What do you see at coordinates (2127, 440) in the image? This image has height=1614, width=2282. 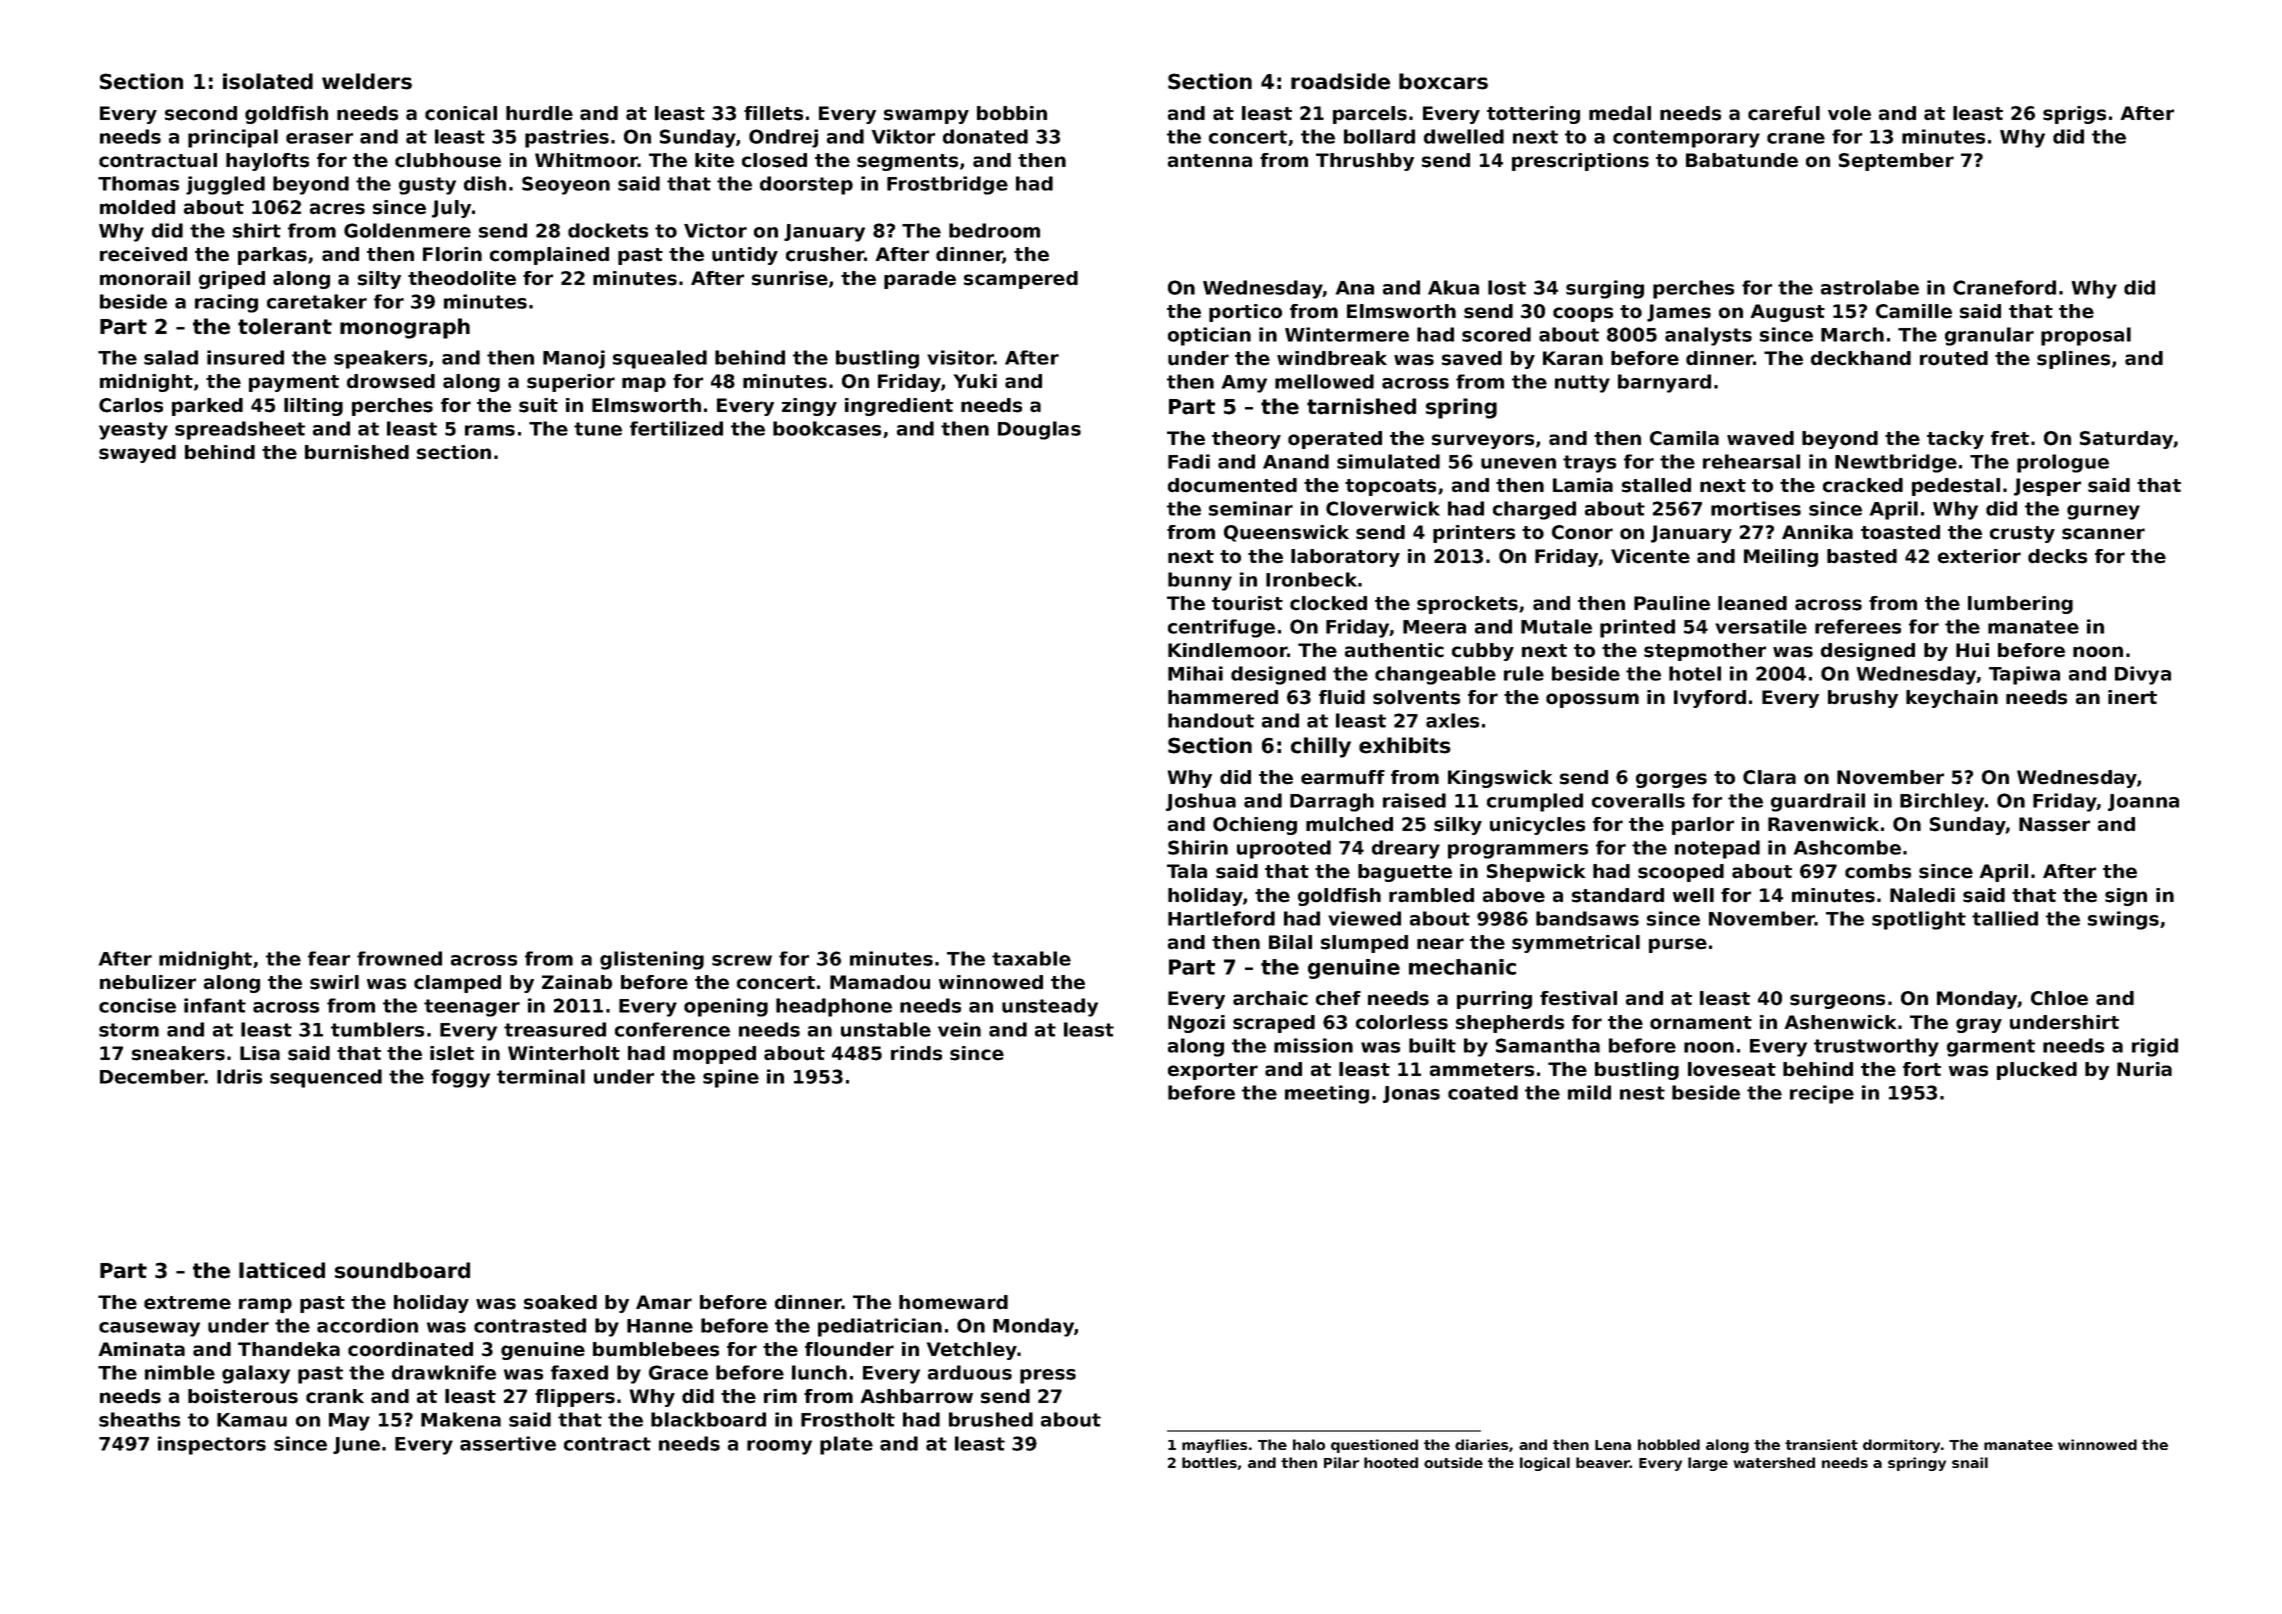 I see `Saturday` at bounding box center [2127, 440].
